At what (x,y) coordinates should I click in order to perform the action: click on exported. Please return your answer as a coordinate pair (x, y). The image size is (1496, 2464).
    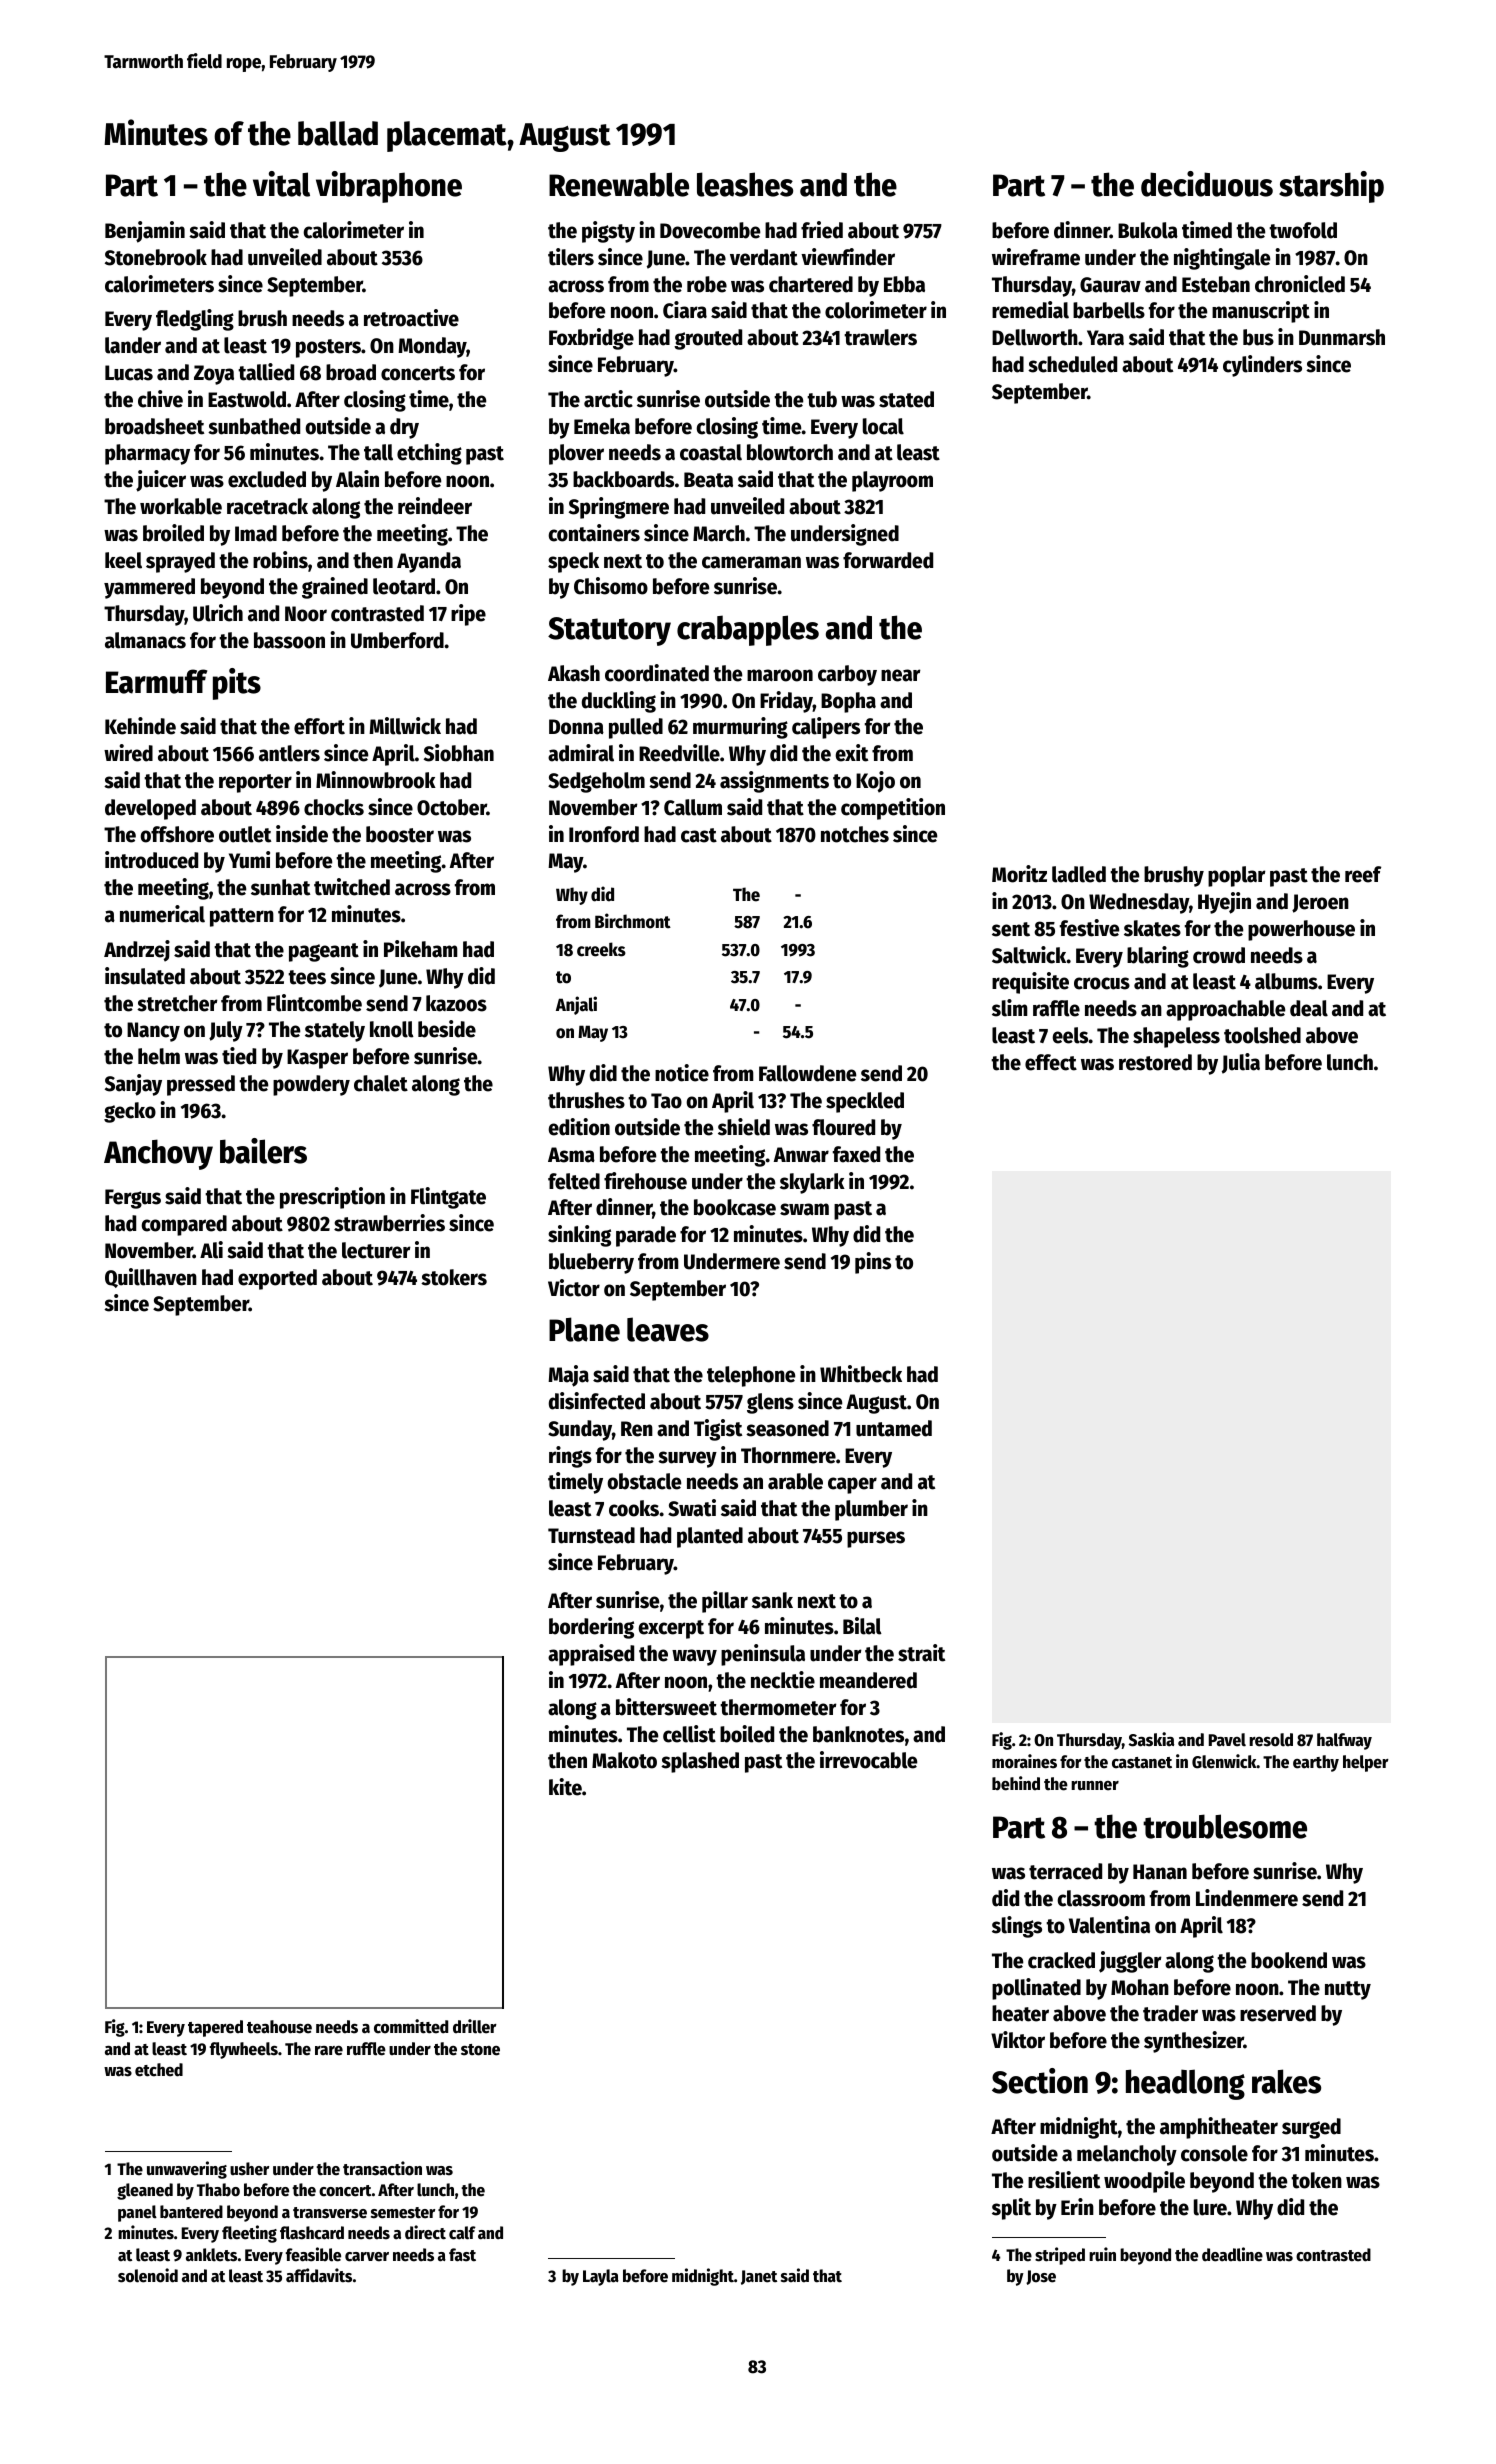
    Looking at the image, I should click on (277, 1279).
